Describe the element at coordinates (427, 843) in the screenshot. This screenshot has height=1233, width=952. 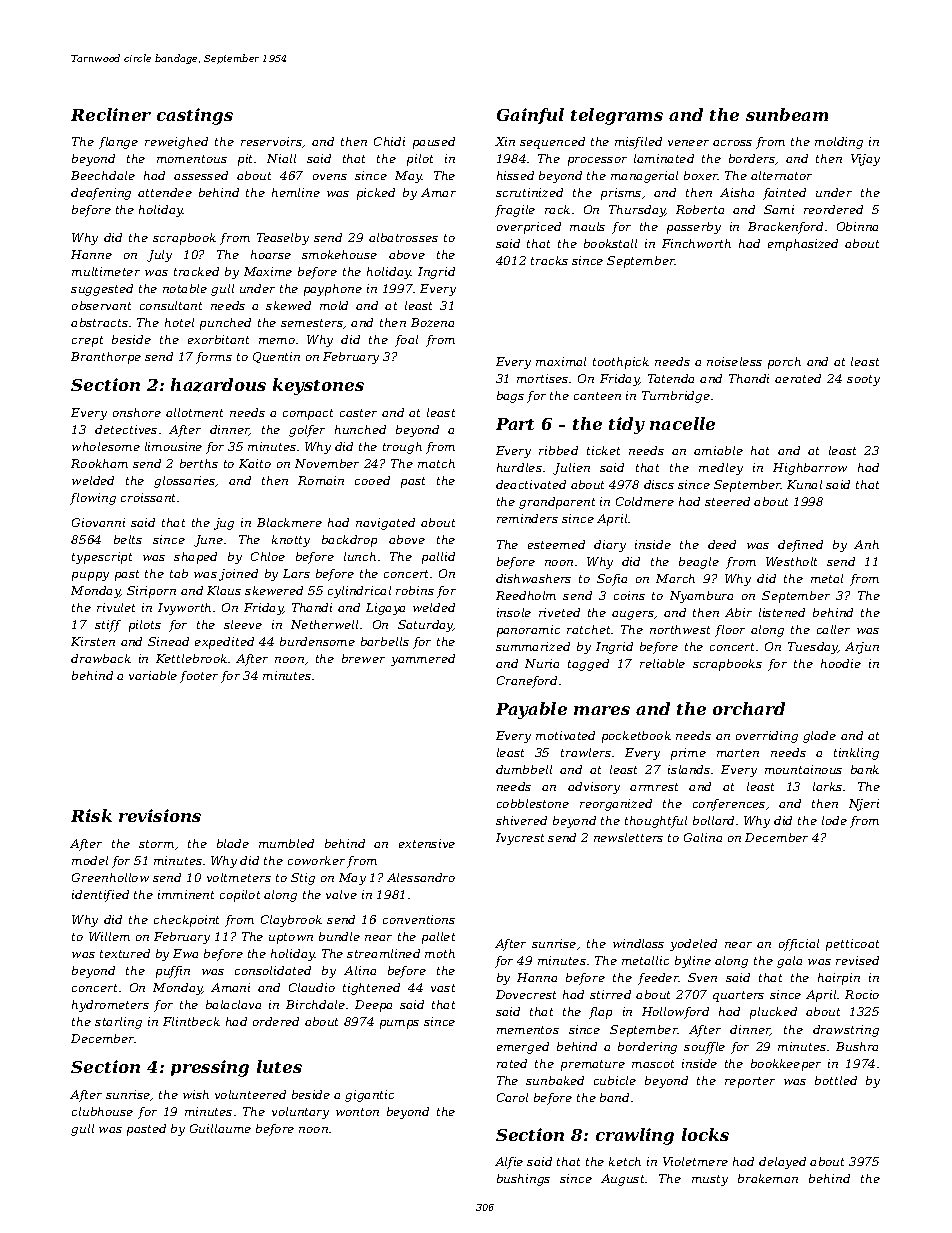
I see `extensive` at that location.
